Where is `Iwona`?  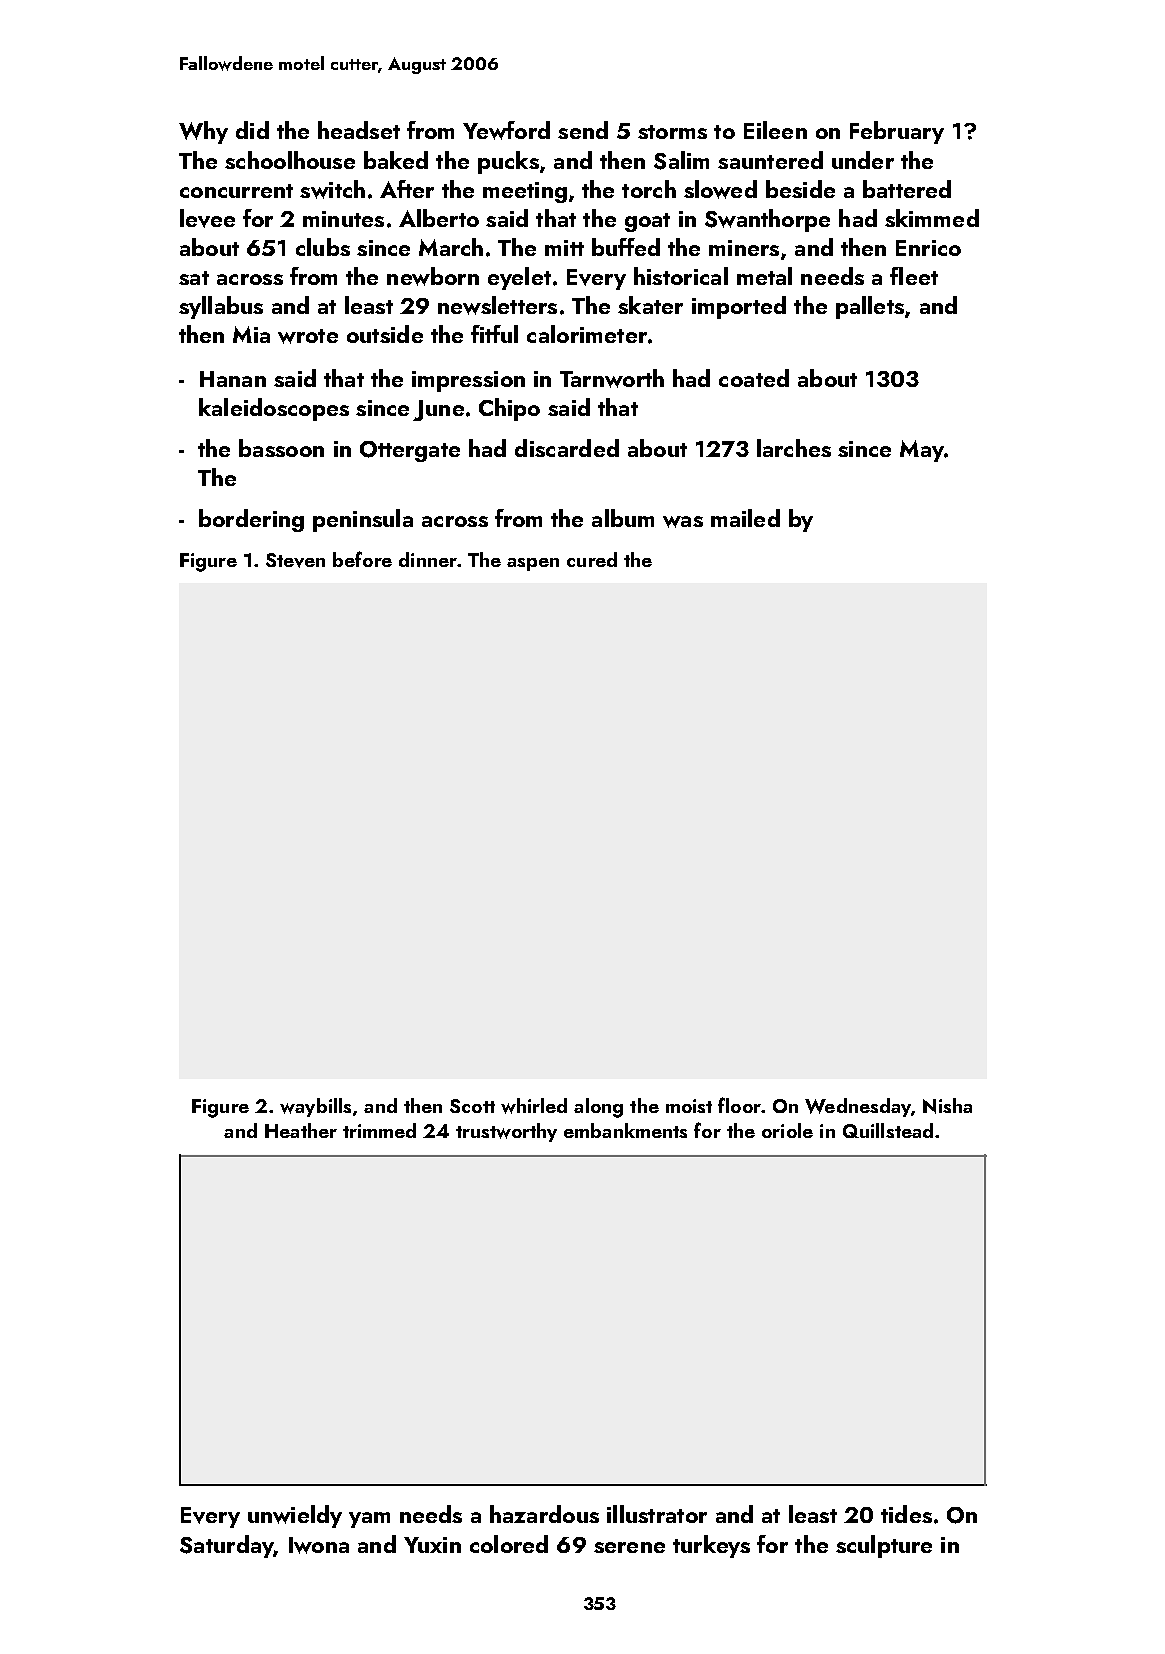 Iwona is located at coordinates (319, 1545).
